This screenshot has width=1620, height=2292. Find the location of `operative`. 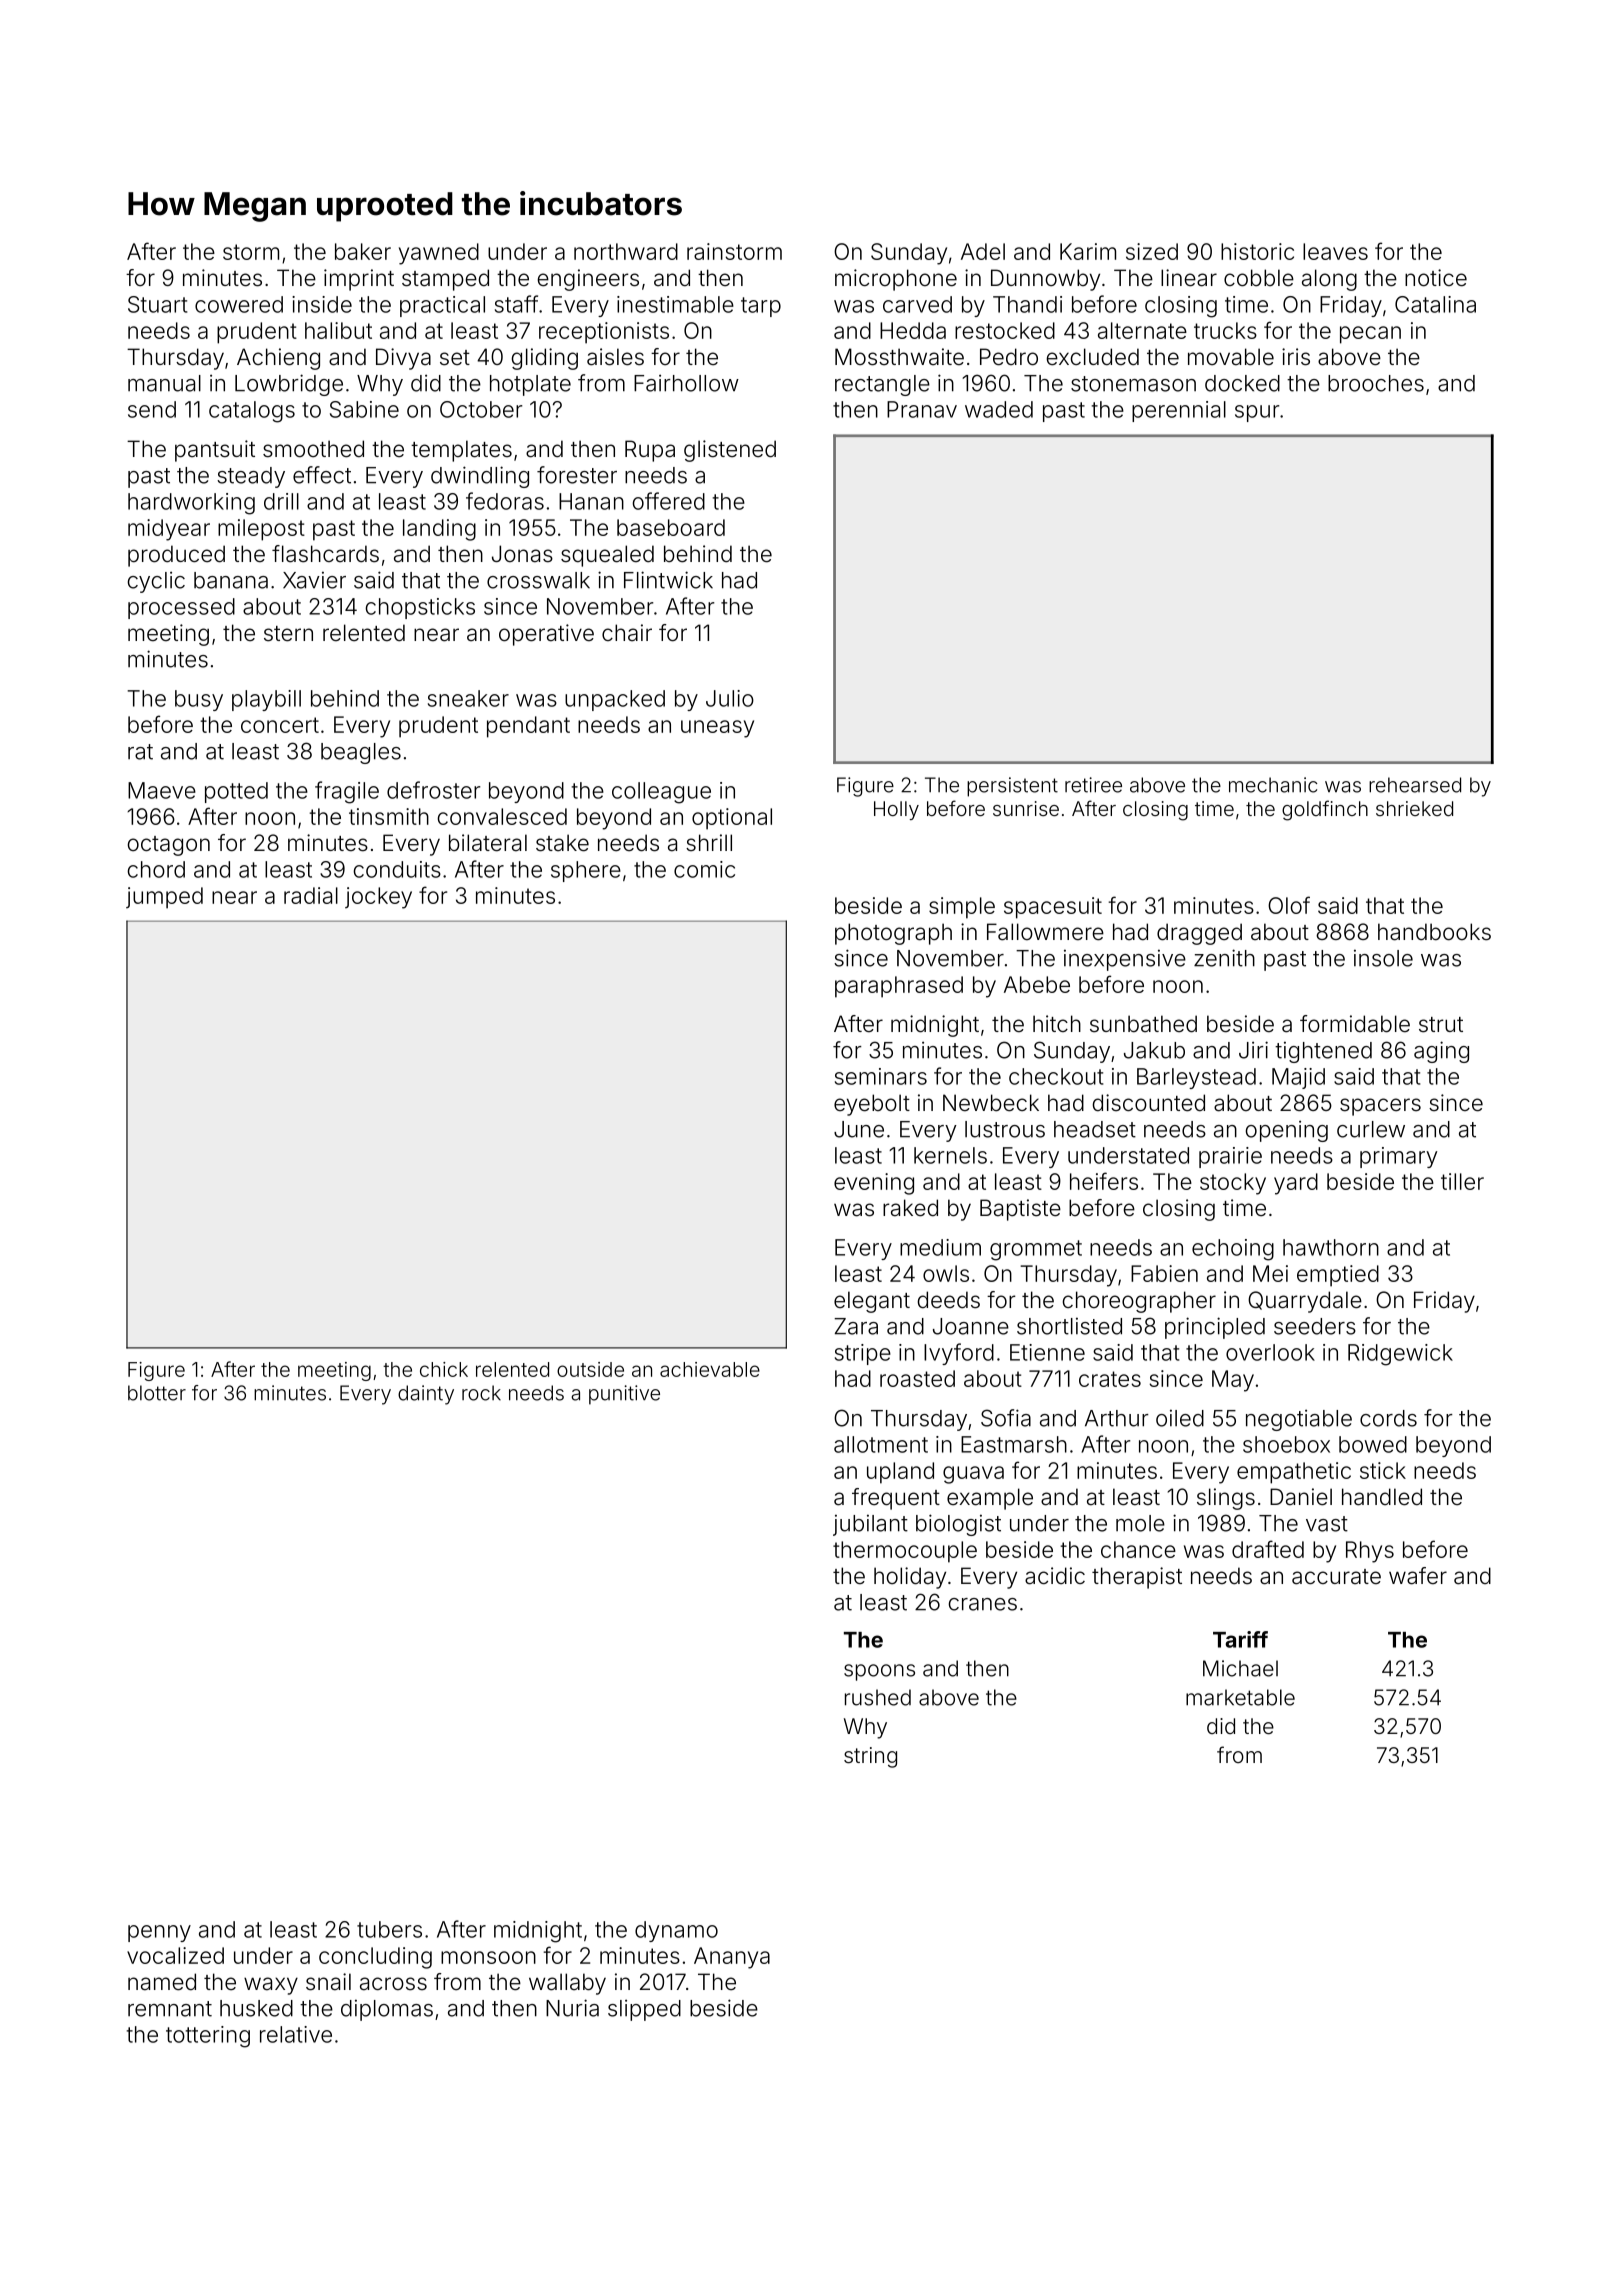

operative is located at coordinates (546, 635).
